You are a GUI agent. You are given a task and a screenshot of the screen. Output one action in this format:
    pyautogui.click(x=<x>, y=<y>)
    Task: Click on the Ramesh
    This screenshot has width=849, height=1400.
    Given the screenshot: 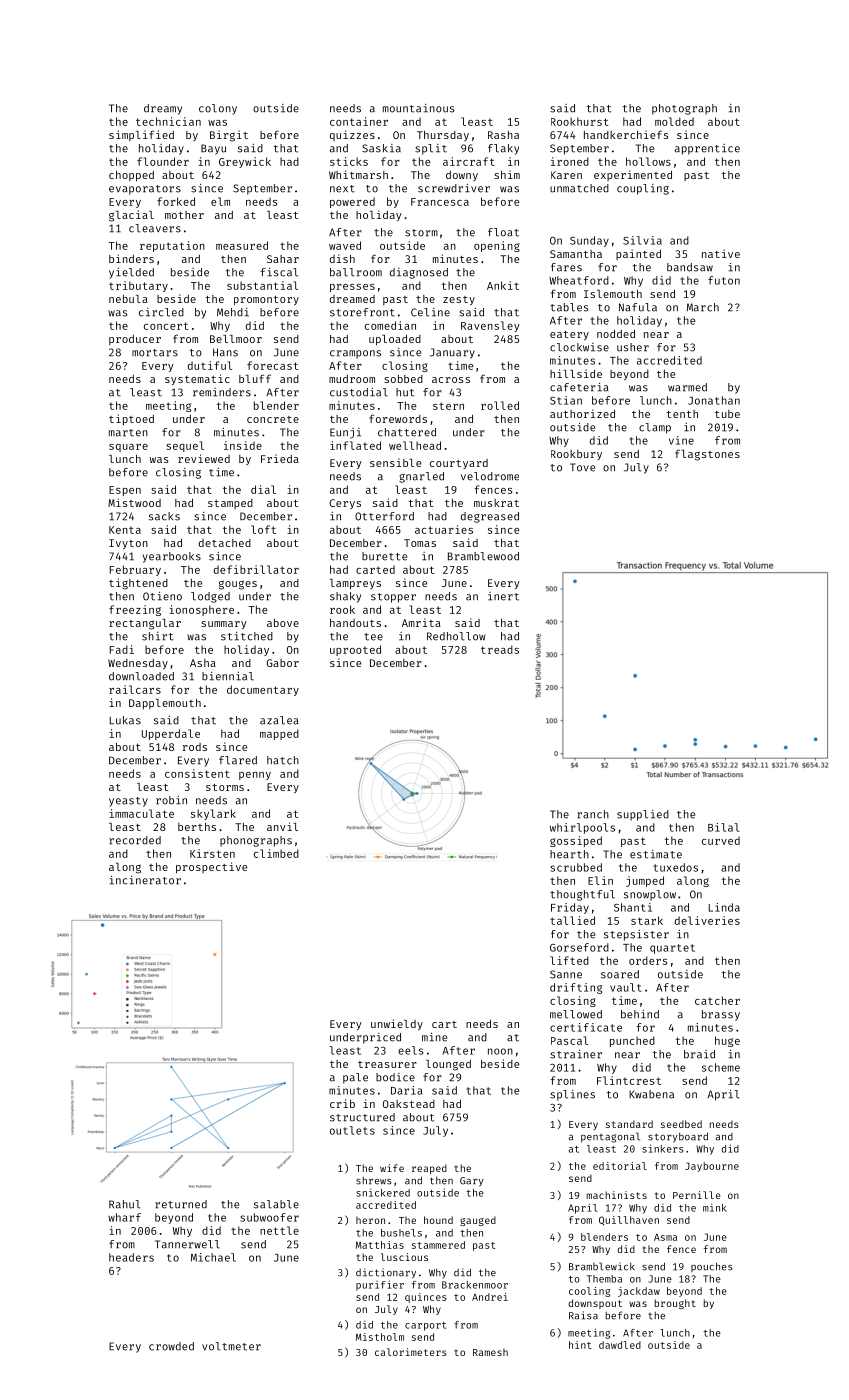 What is the action you would take?
    pyautogui.click(x=490, y=1352)
